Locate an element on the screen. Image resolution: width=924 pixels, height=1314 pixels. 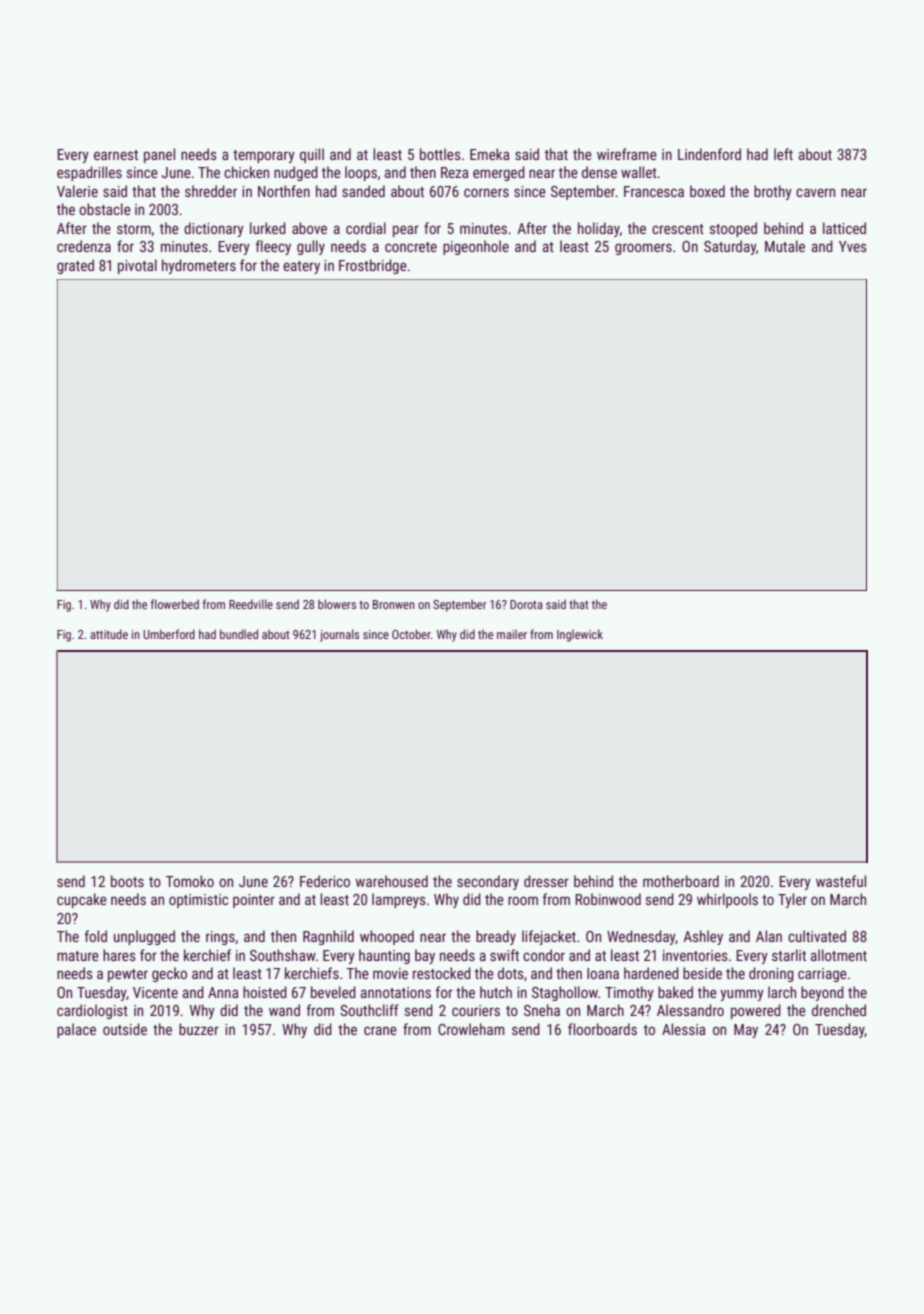
Anna is located at coordinates (223, 992).
